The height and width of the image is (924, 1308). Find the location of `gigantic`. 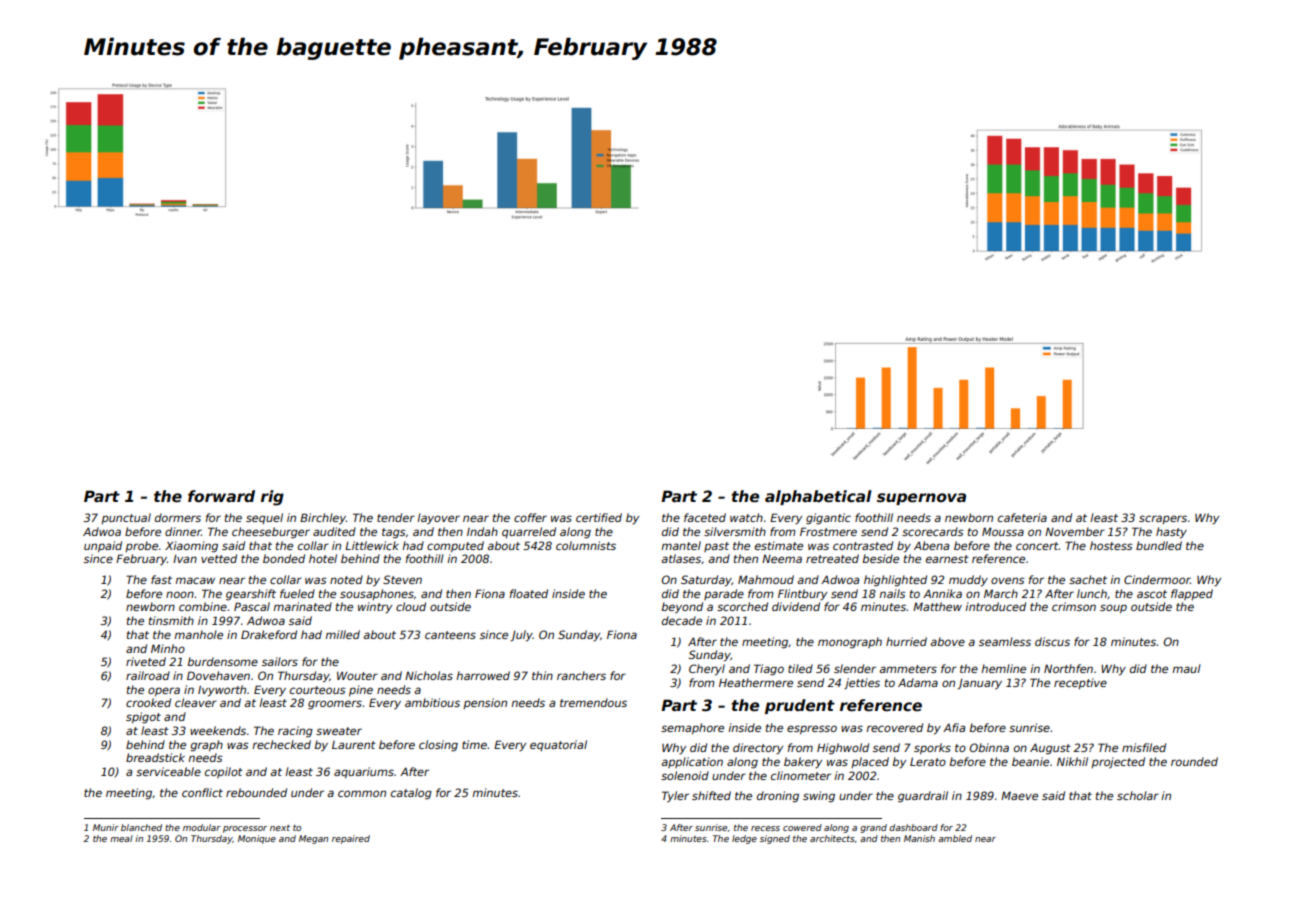

gigantic is located at coordinates (828, 519).
